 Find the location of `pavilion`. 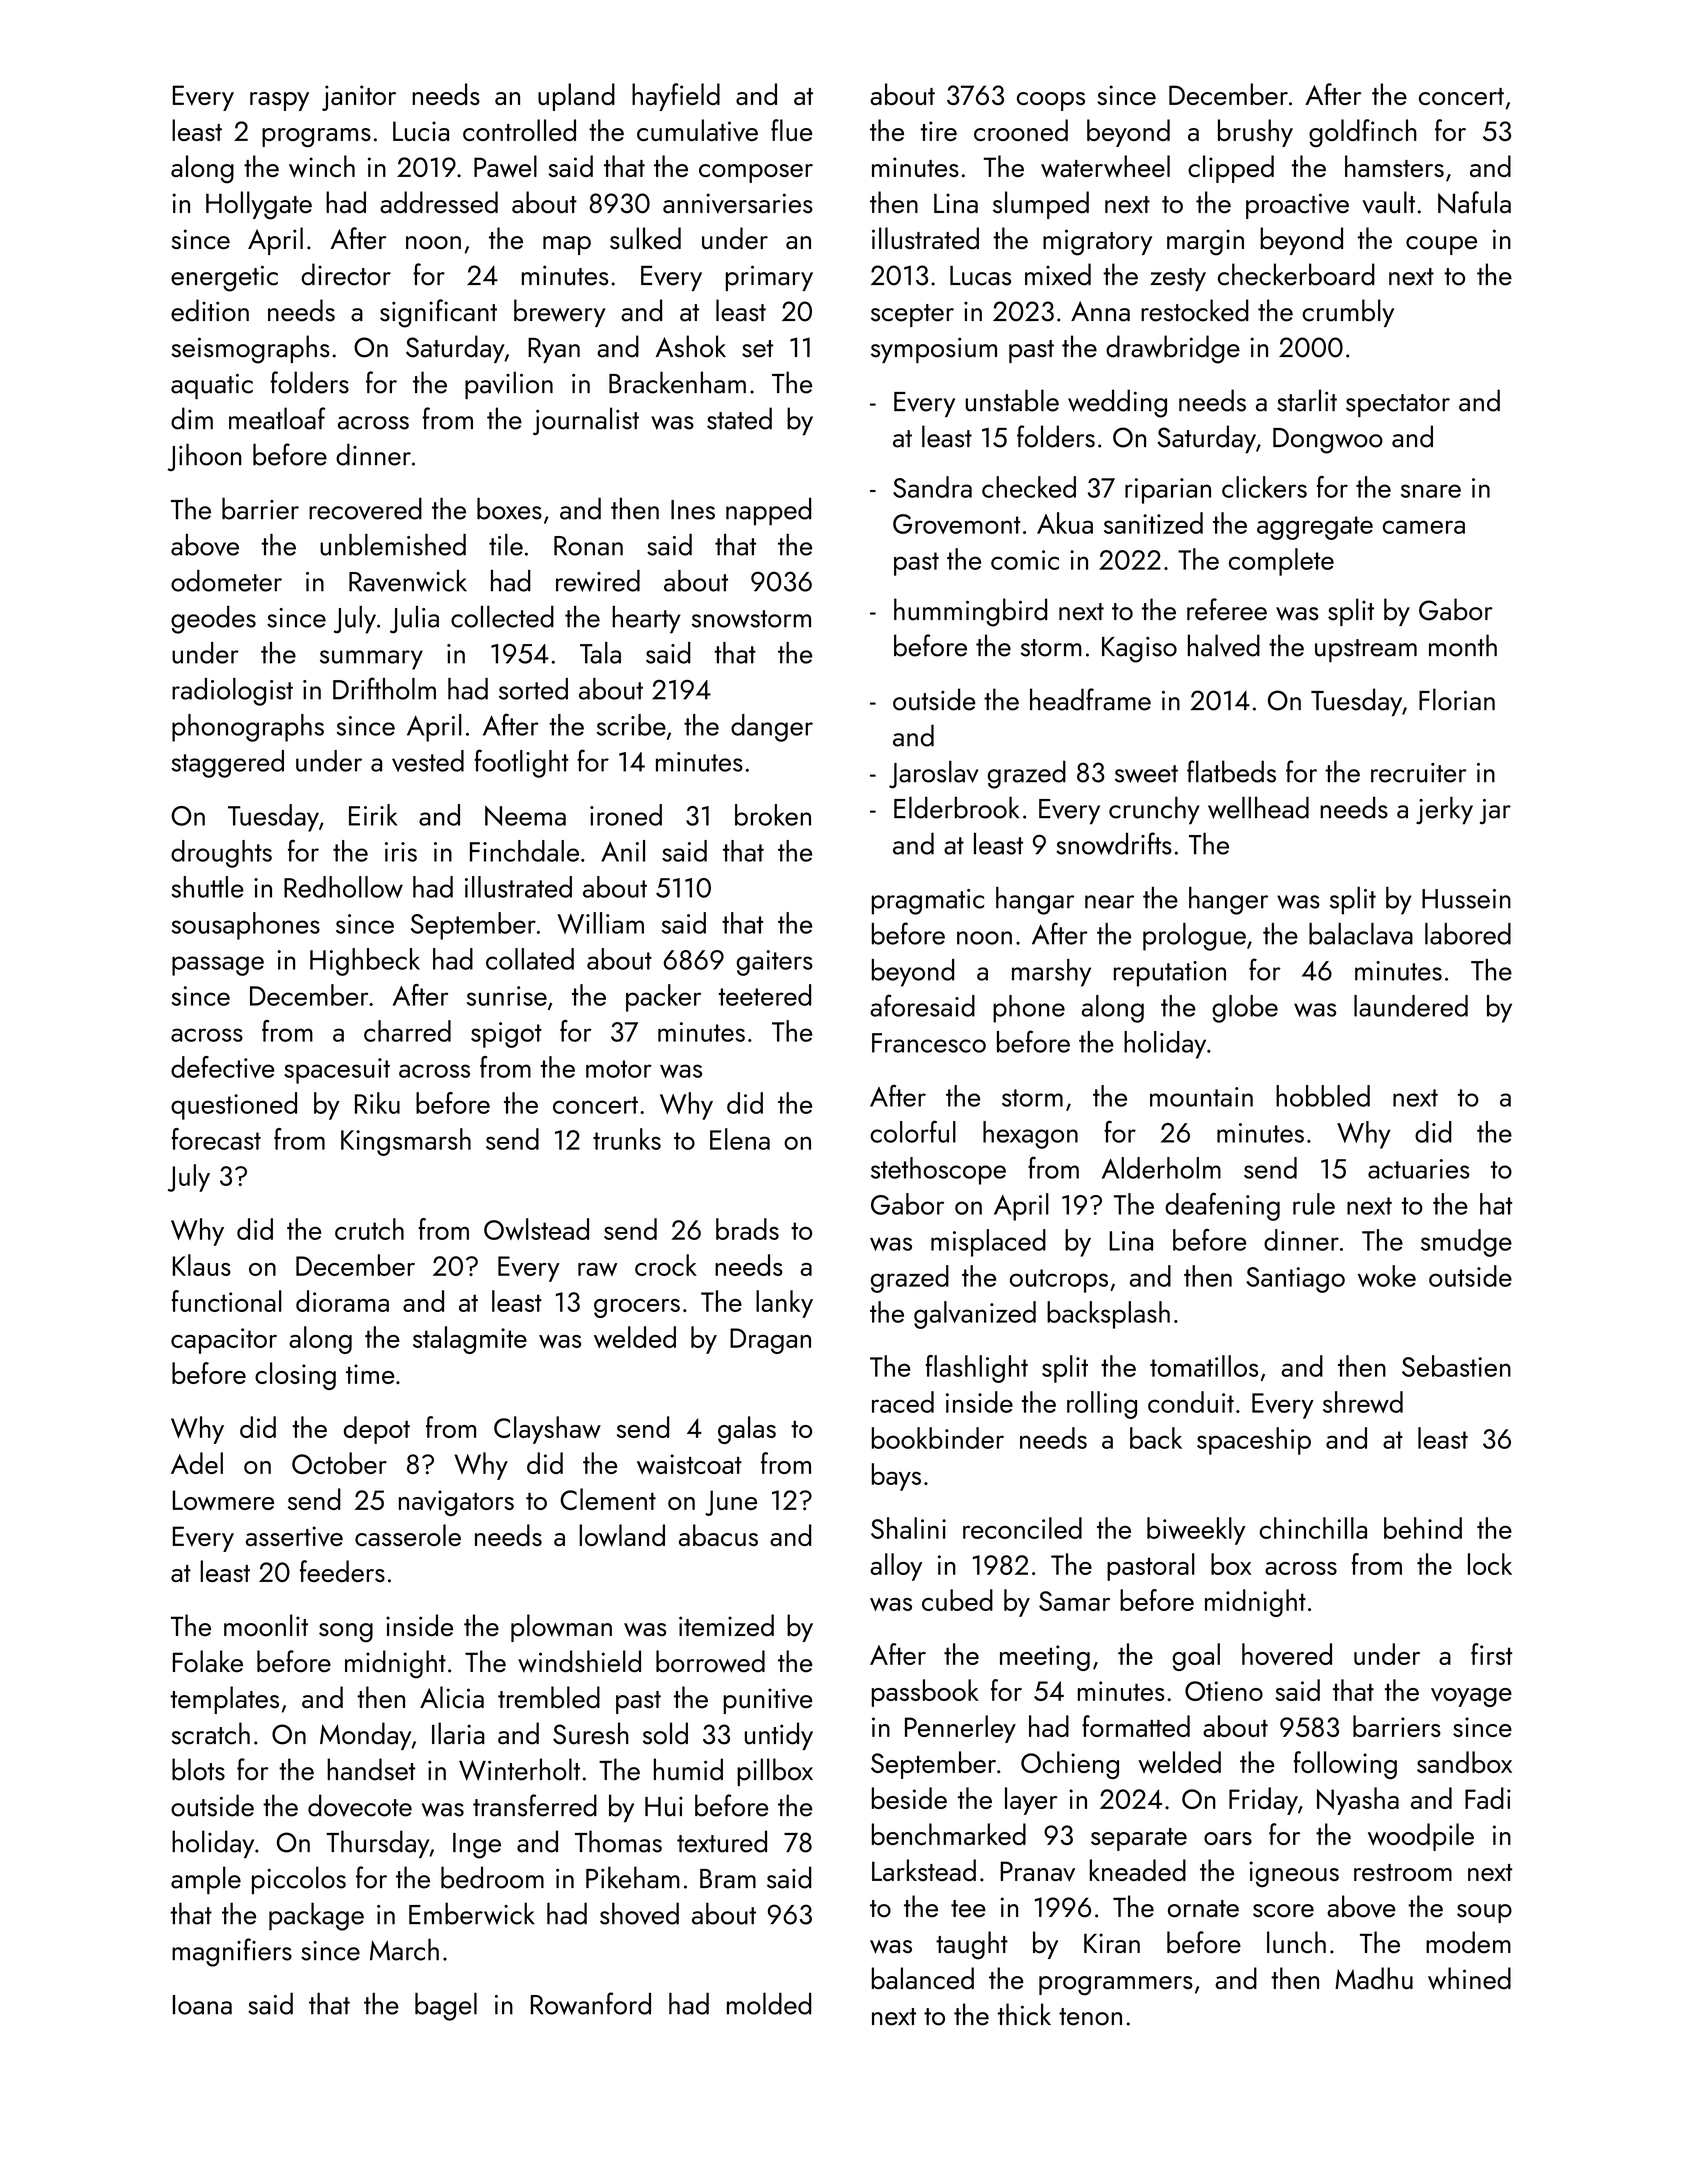

pavilion is located at coordinates (509, 385).
